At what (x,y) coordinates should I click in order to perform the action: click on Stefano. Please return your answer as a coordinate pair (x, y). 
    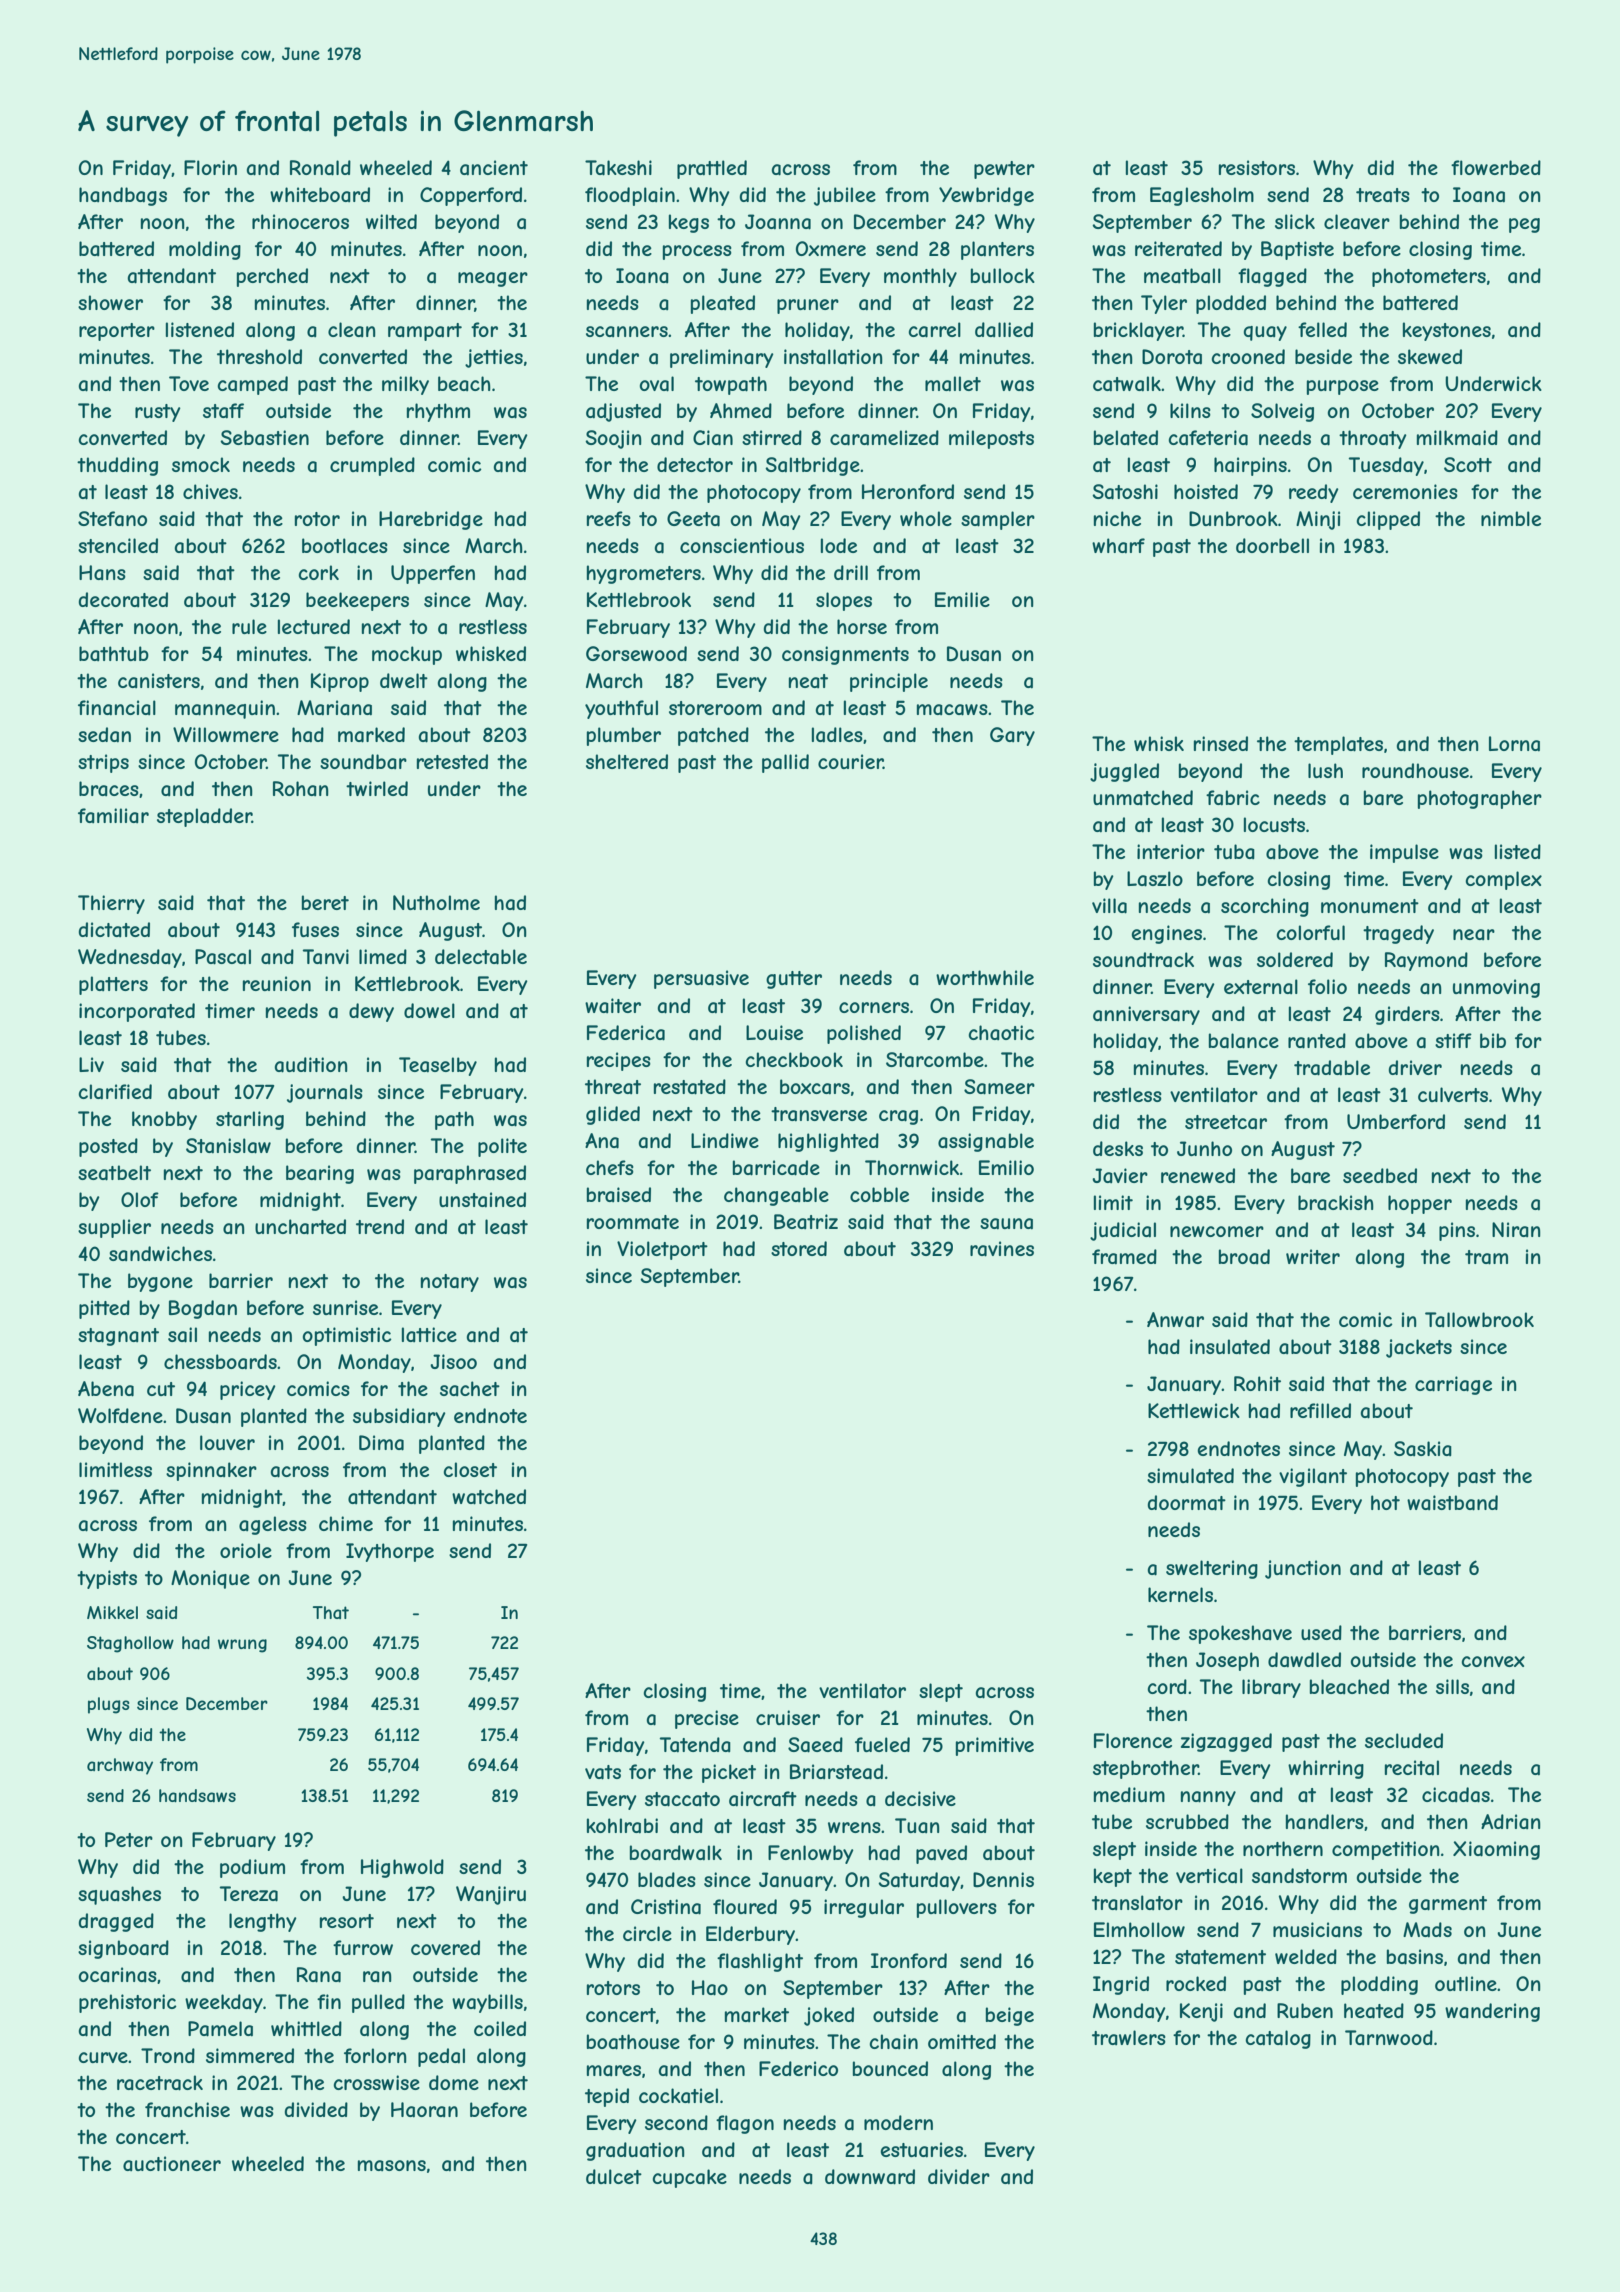
    Looking at the image, I should click on (112, 519).
